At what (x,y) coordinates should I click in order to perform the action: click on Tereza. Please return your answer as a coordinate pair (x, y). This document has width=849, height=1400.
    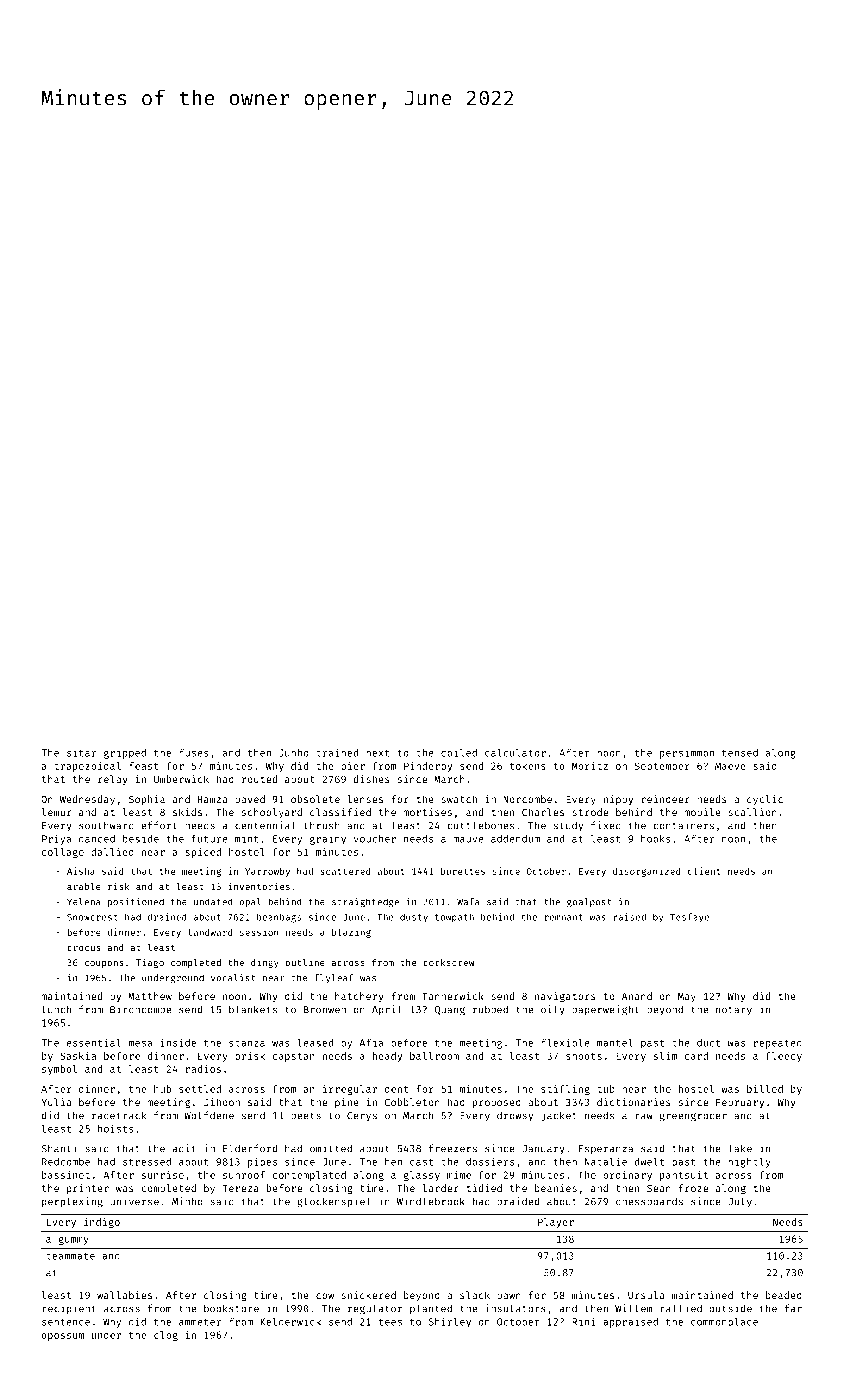
    Looking at the image, I should click on (240, 1188).
